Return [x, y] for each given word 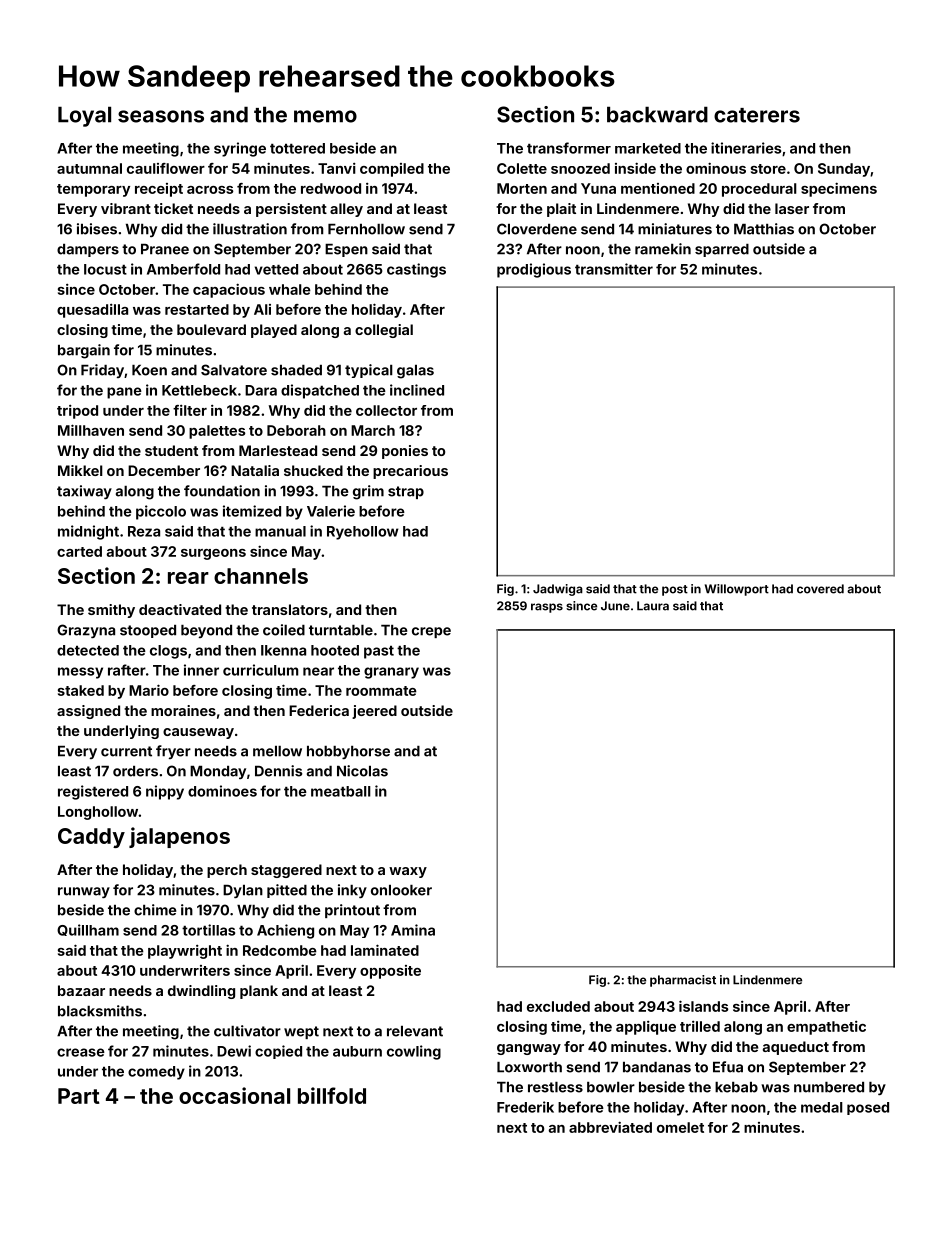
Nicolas [362, 771]
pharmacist [683, 981]
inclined [417, 390]
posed [868, 1108]
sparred [722, 250]
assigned [88, 712]
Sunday [844, 170]
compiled [392, 170]
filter [190, 410]
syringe [240, 149]
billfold [332, 1095]
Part [79, 1096]
